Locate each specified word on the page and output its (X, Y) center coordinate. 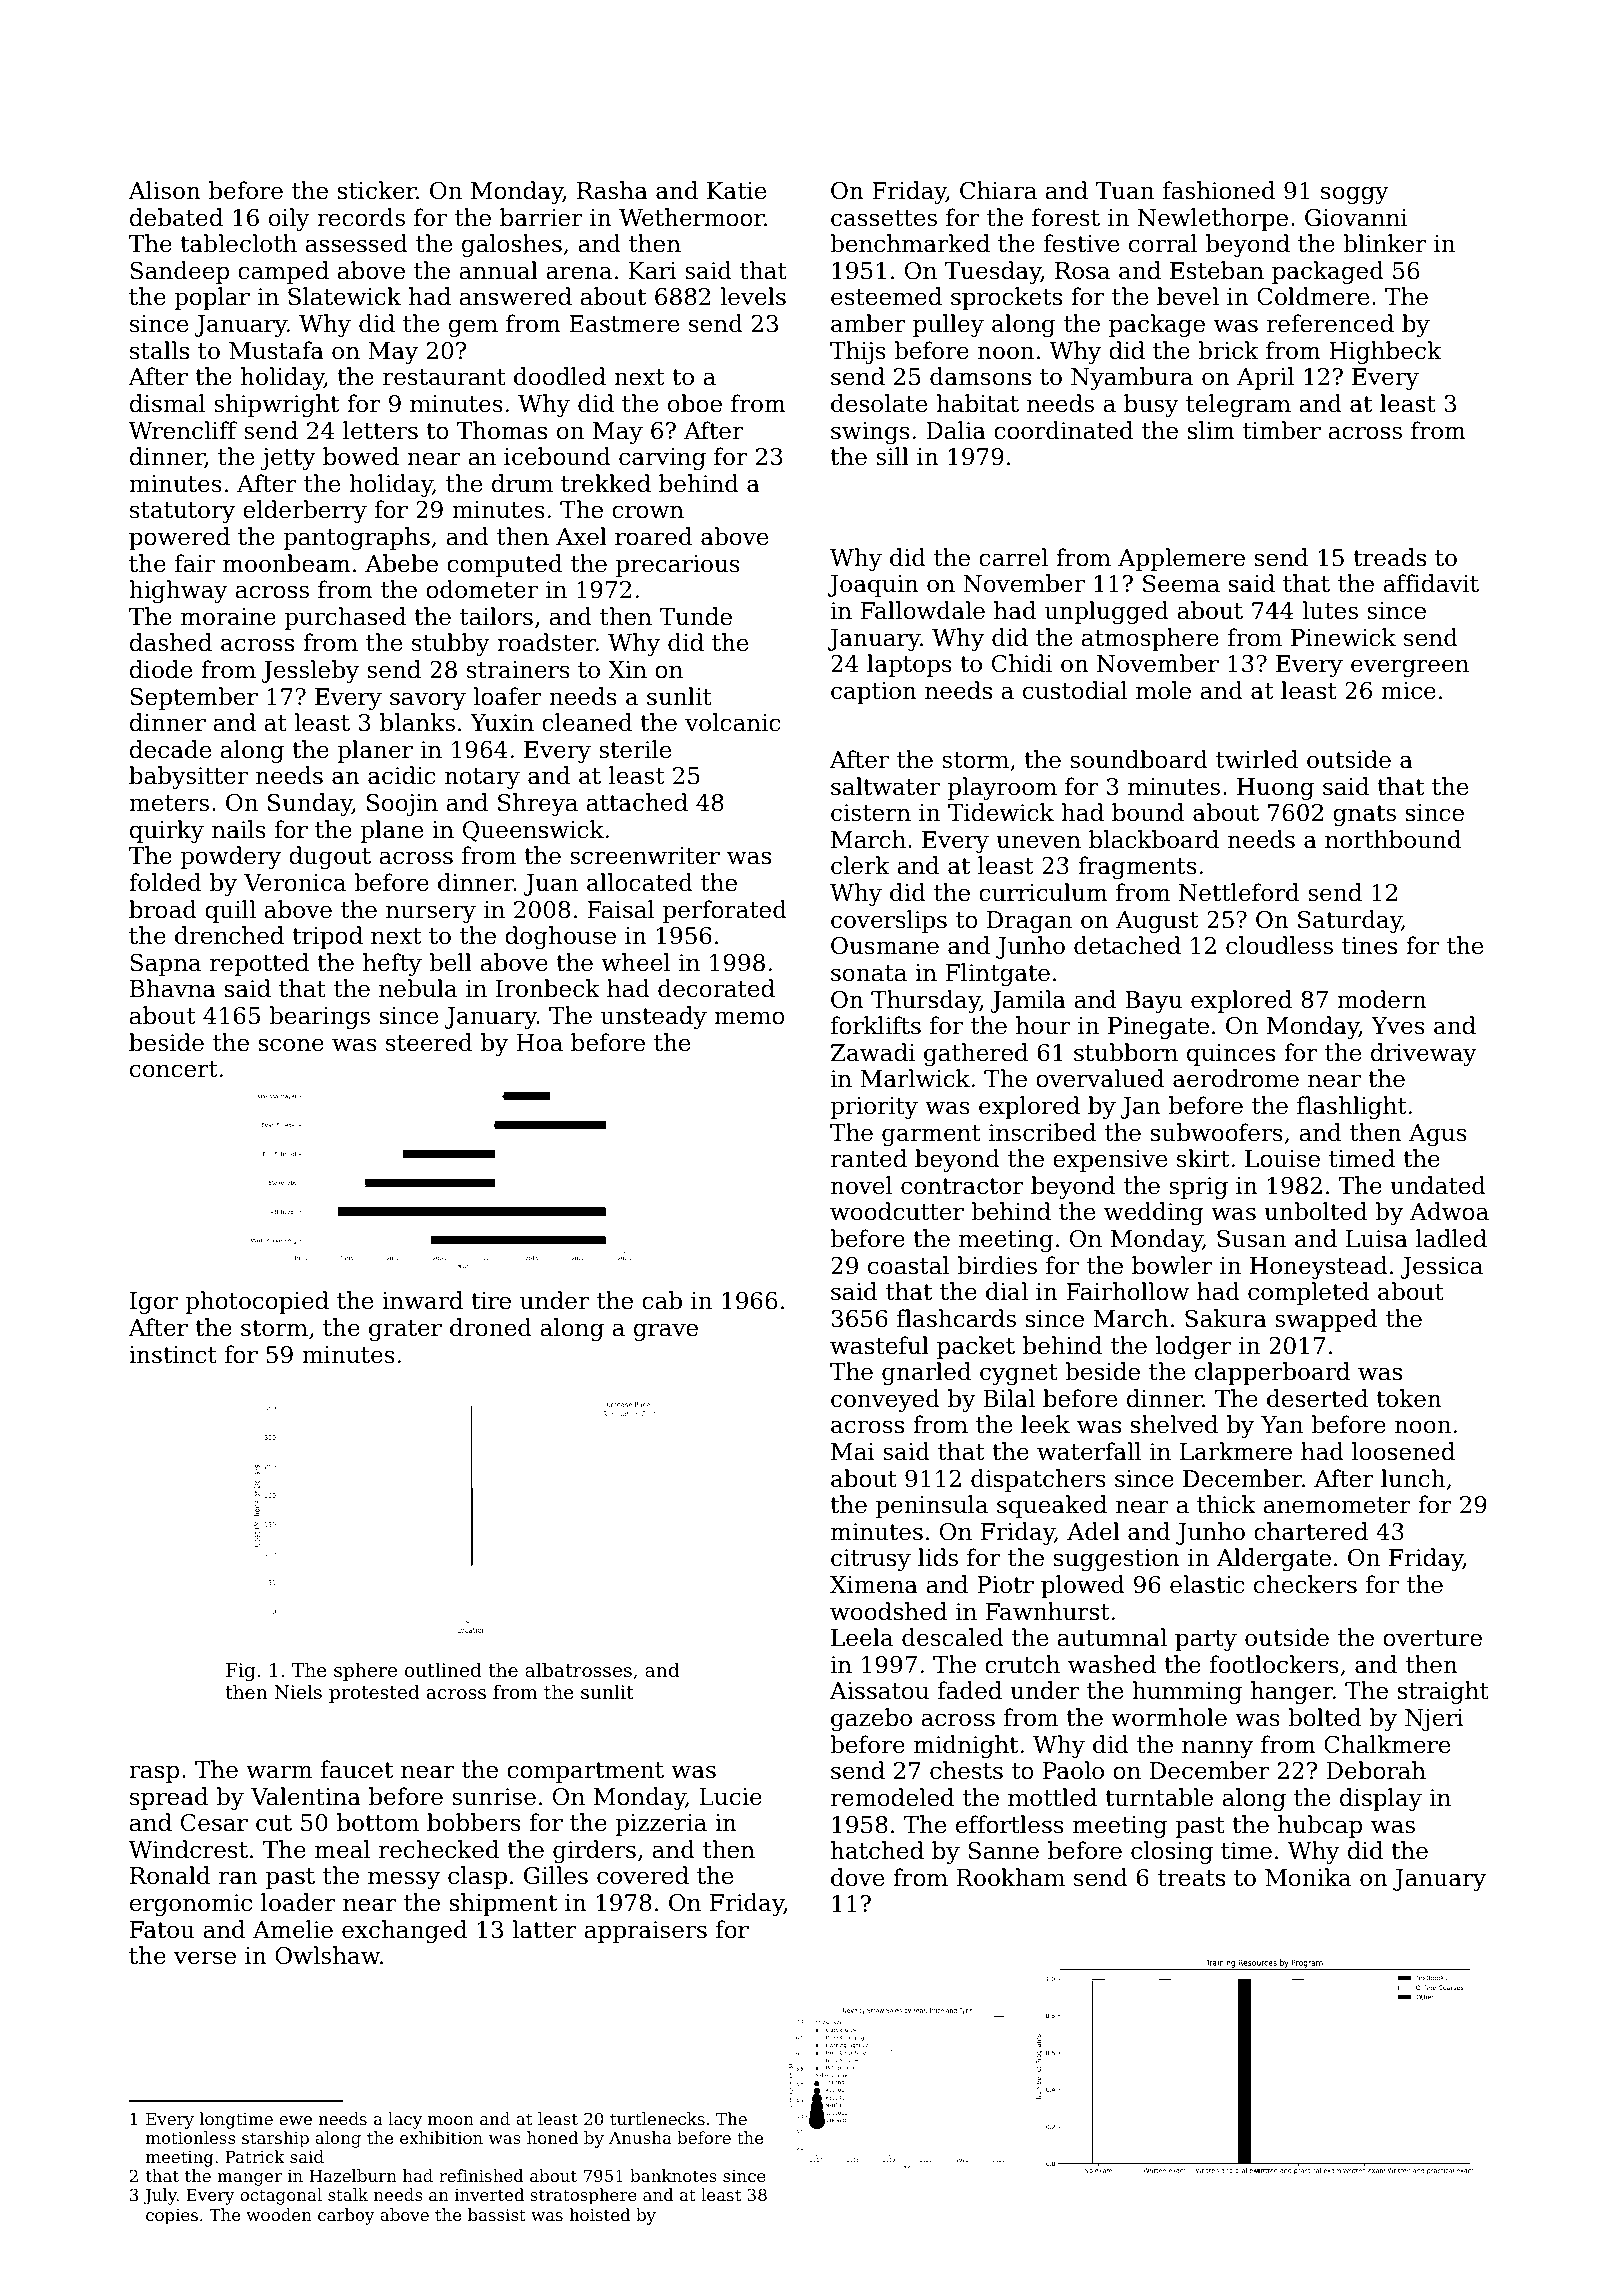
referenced (1330, 323)
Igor (154, 1303)
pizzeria (661, 1825)
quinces (1231, 1055)
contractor (962, 1186)
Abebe (401, 563)
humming (1187, 1692)
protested (374, 1693)
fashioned (1219, 190)
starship (275, 2139)
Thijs (858, 352)
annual (498, 270)
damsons (980, 376)
